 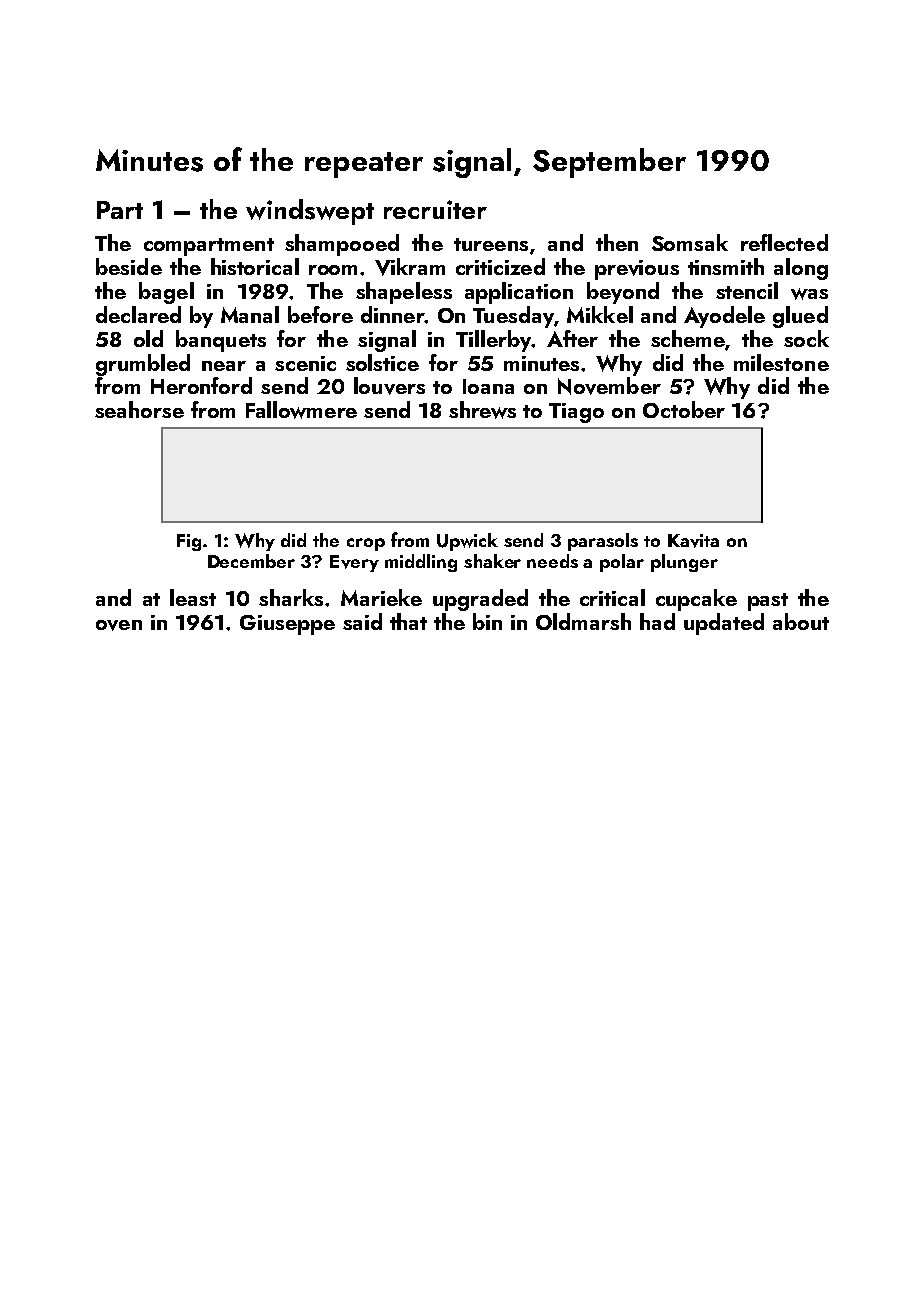 I want to click on Somsak, so click(x=690, y=242).
